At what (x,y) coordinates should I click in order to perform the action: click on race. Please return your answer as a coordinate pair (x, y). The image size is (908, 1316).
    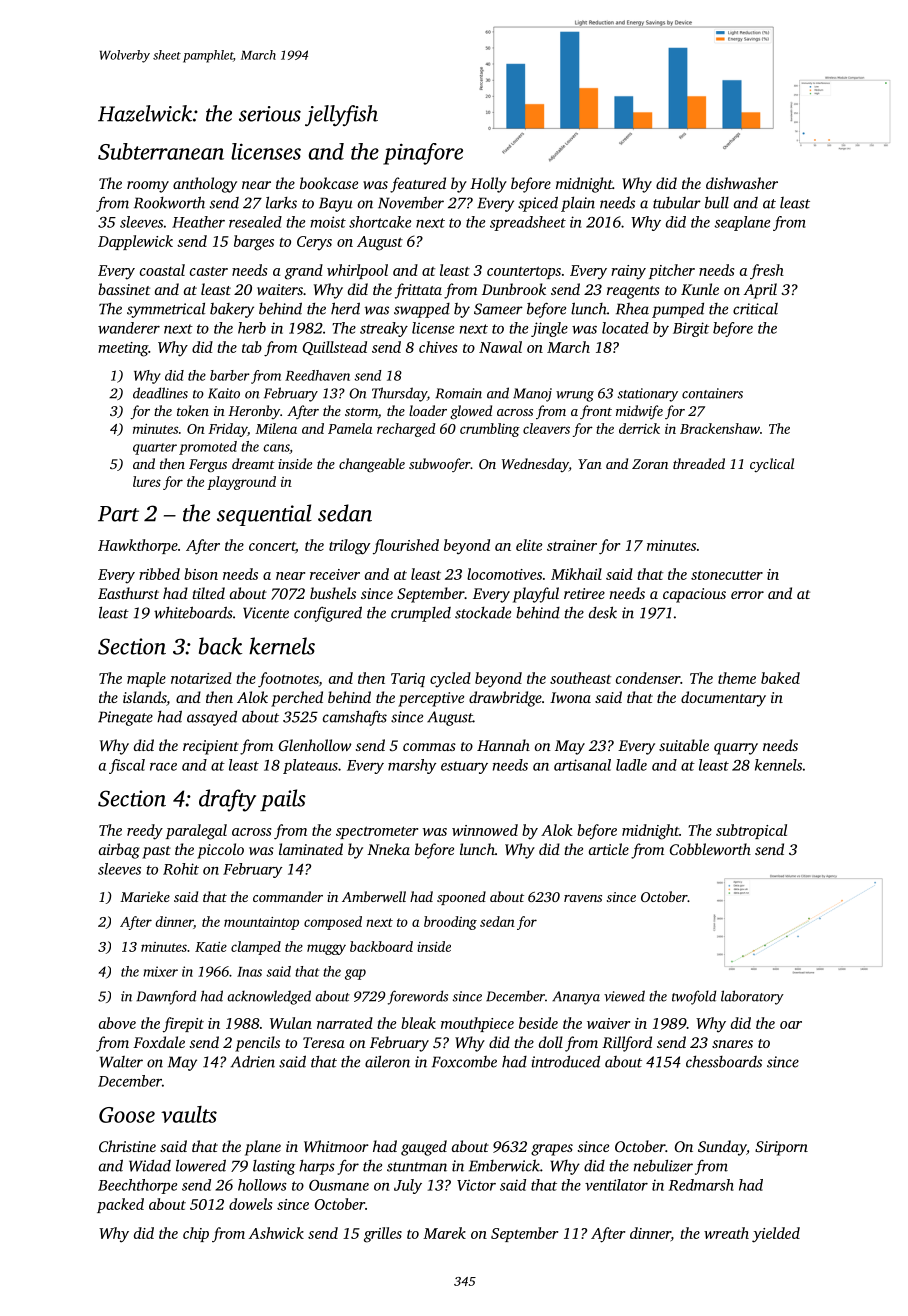
    Looking at the image, I should click on (163, 767).
